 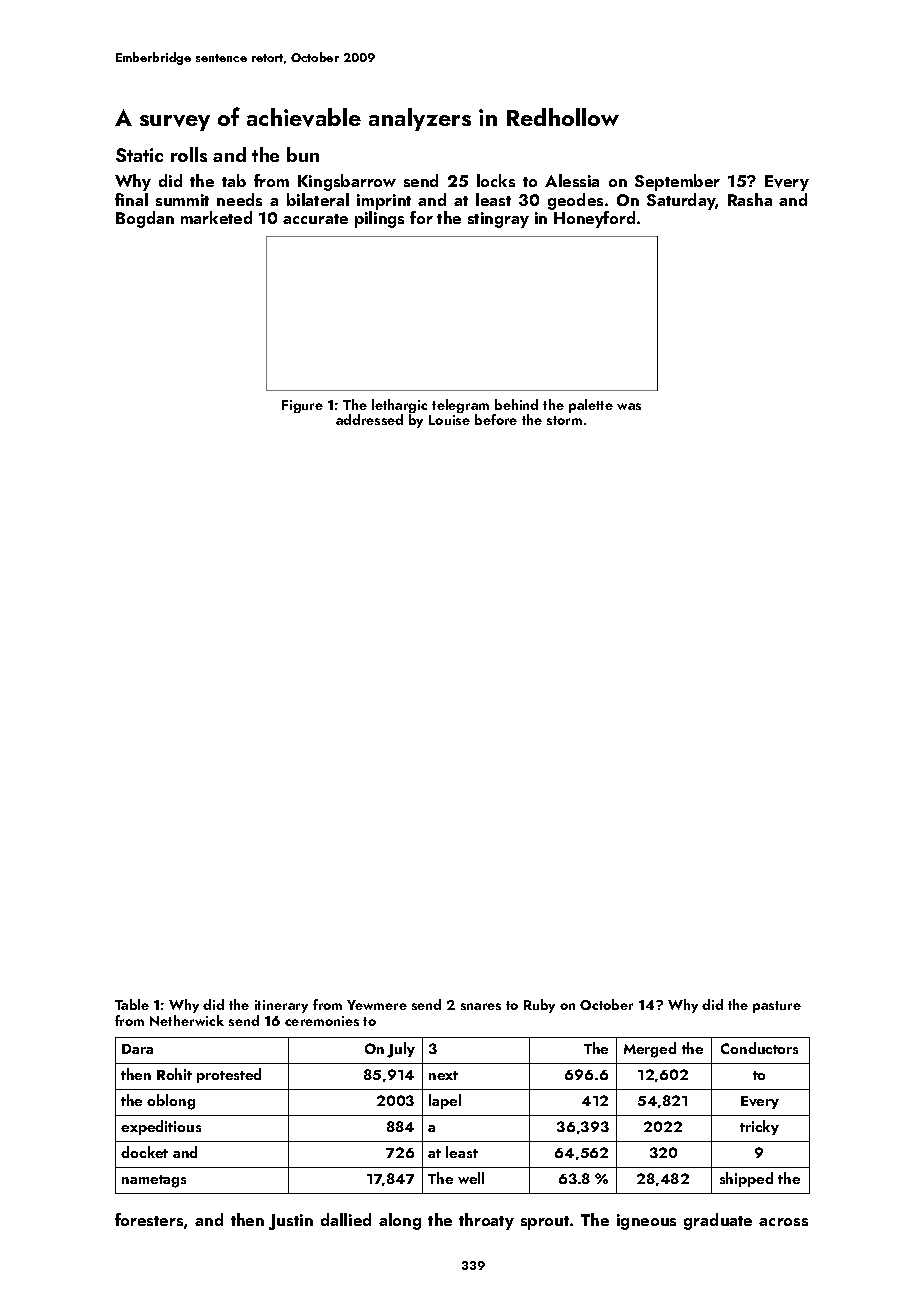 I want to click on protested, so click(x=229, y=1075).
